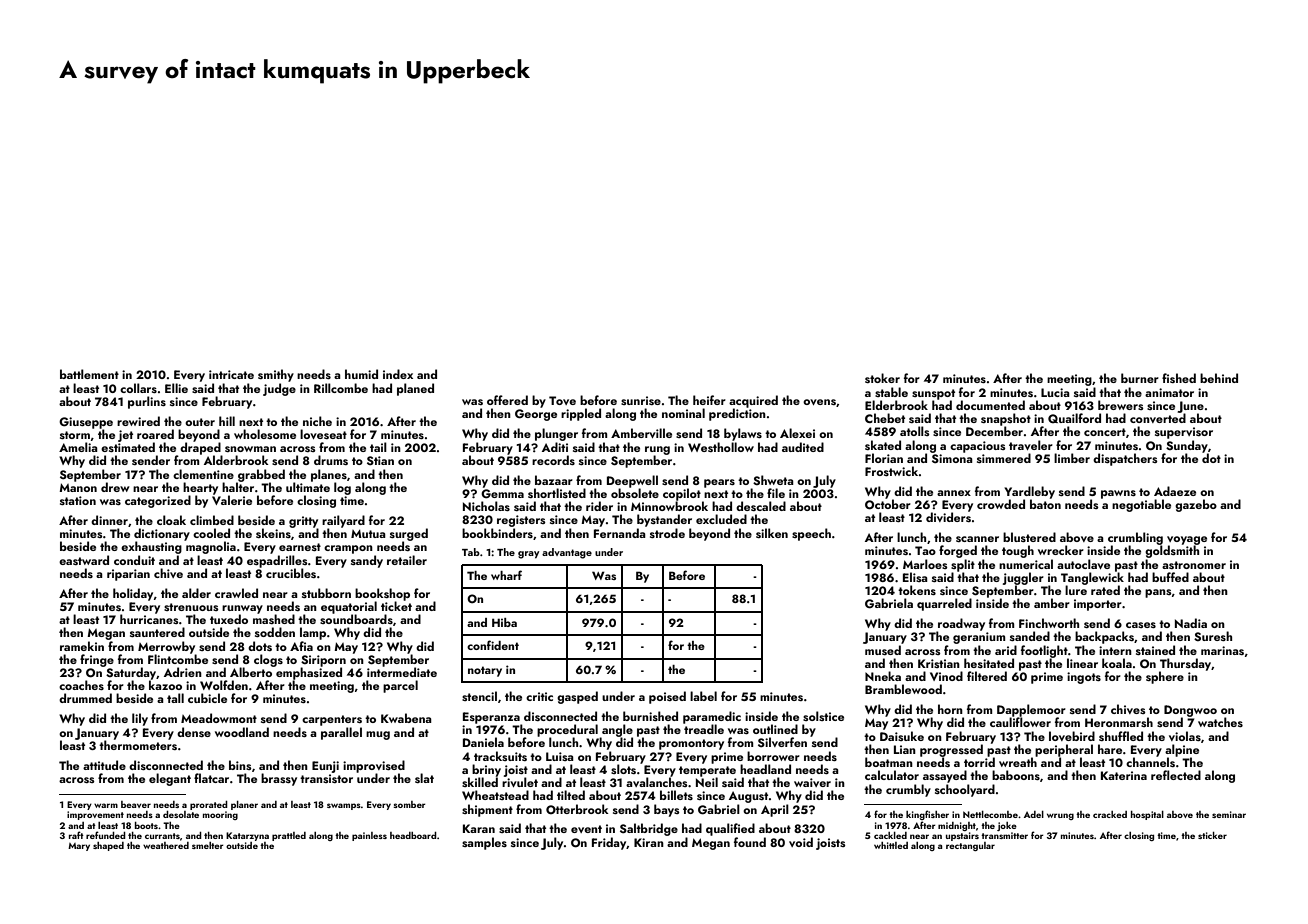 The image size is (1308, 924). What do you see at coordinates (485, 671) in the document?
I see `notary` at bounding box center [485, 671].
